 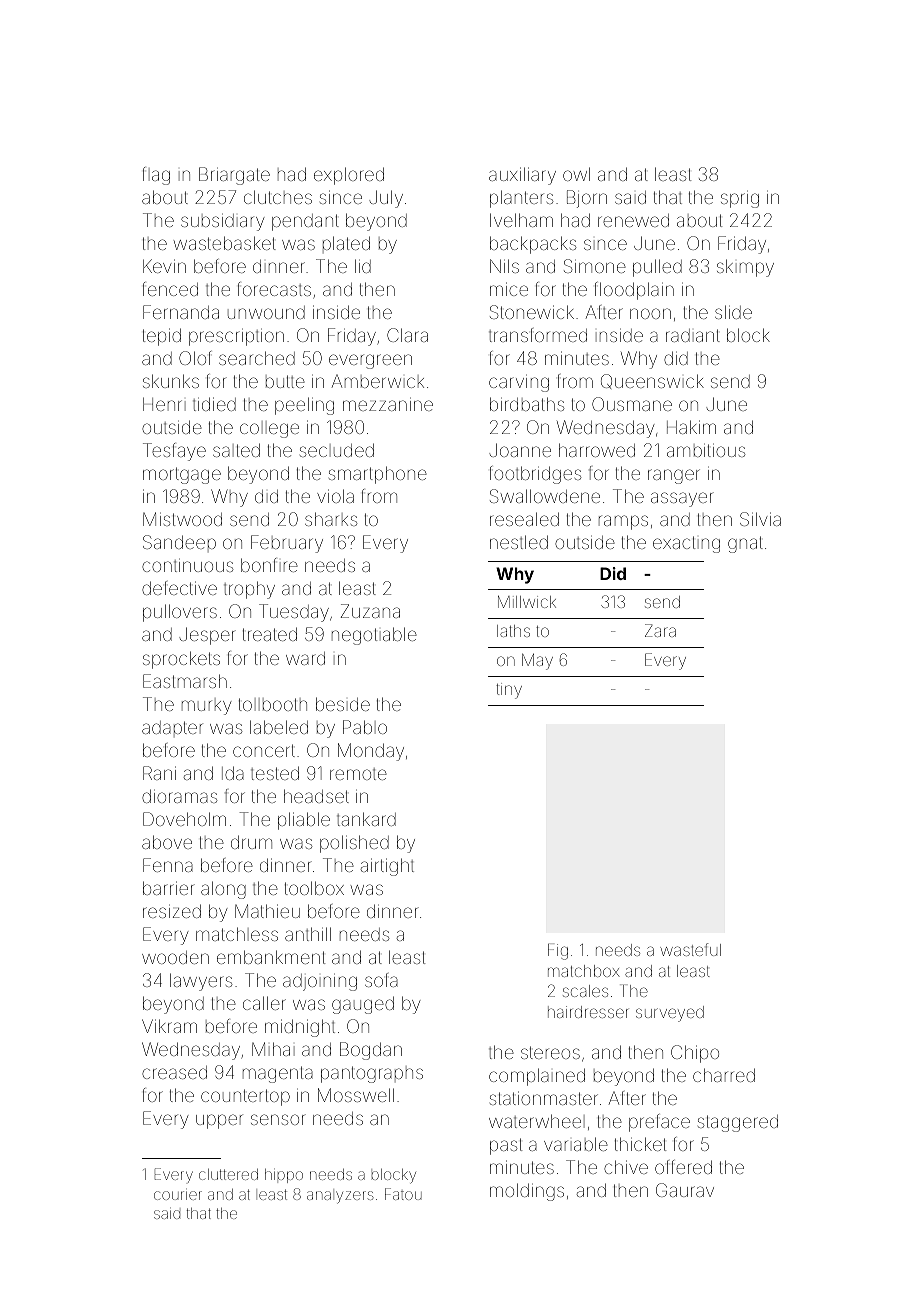 What do you see at coordinates (185, 681) in the image?
I see `Eastmarsh` at bounding box center [185, 681].
